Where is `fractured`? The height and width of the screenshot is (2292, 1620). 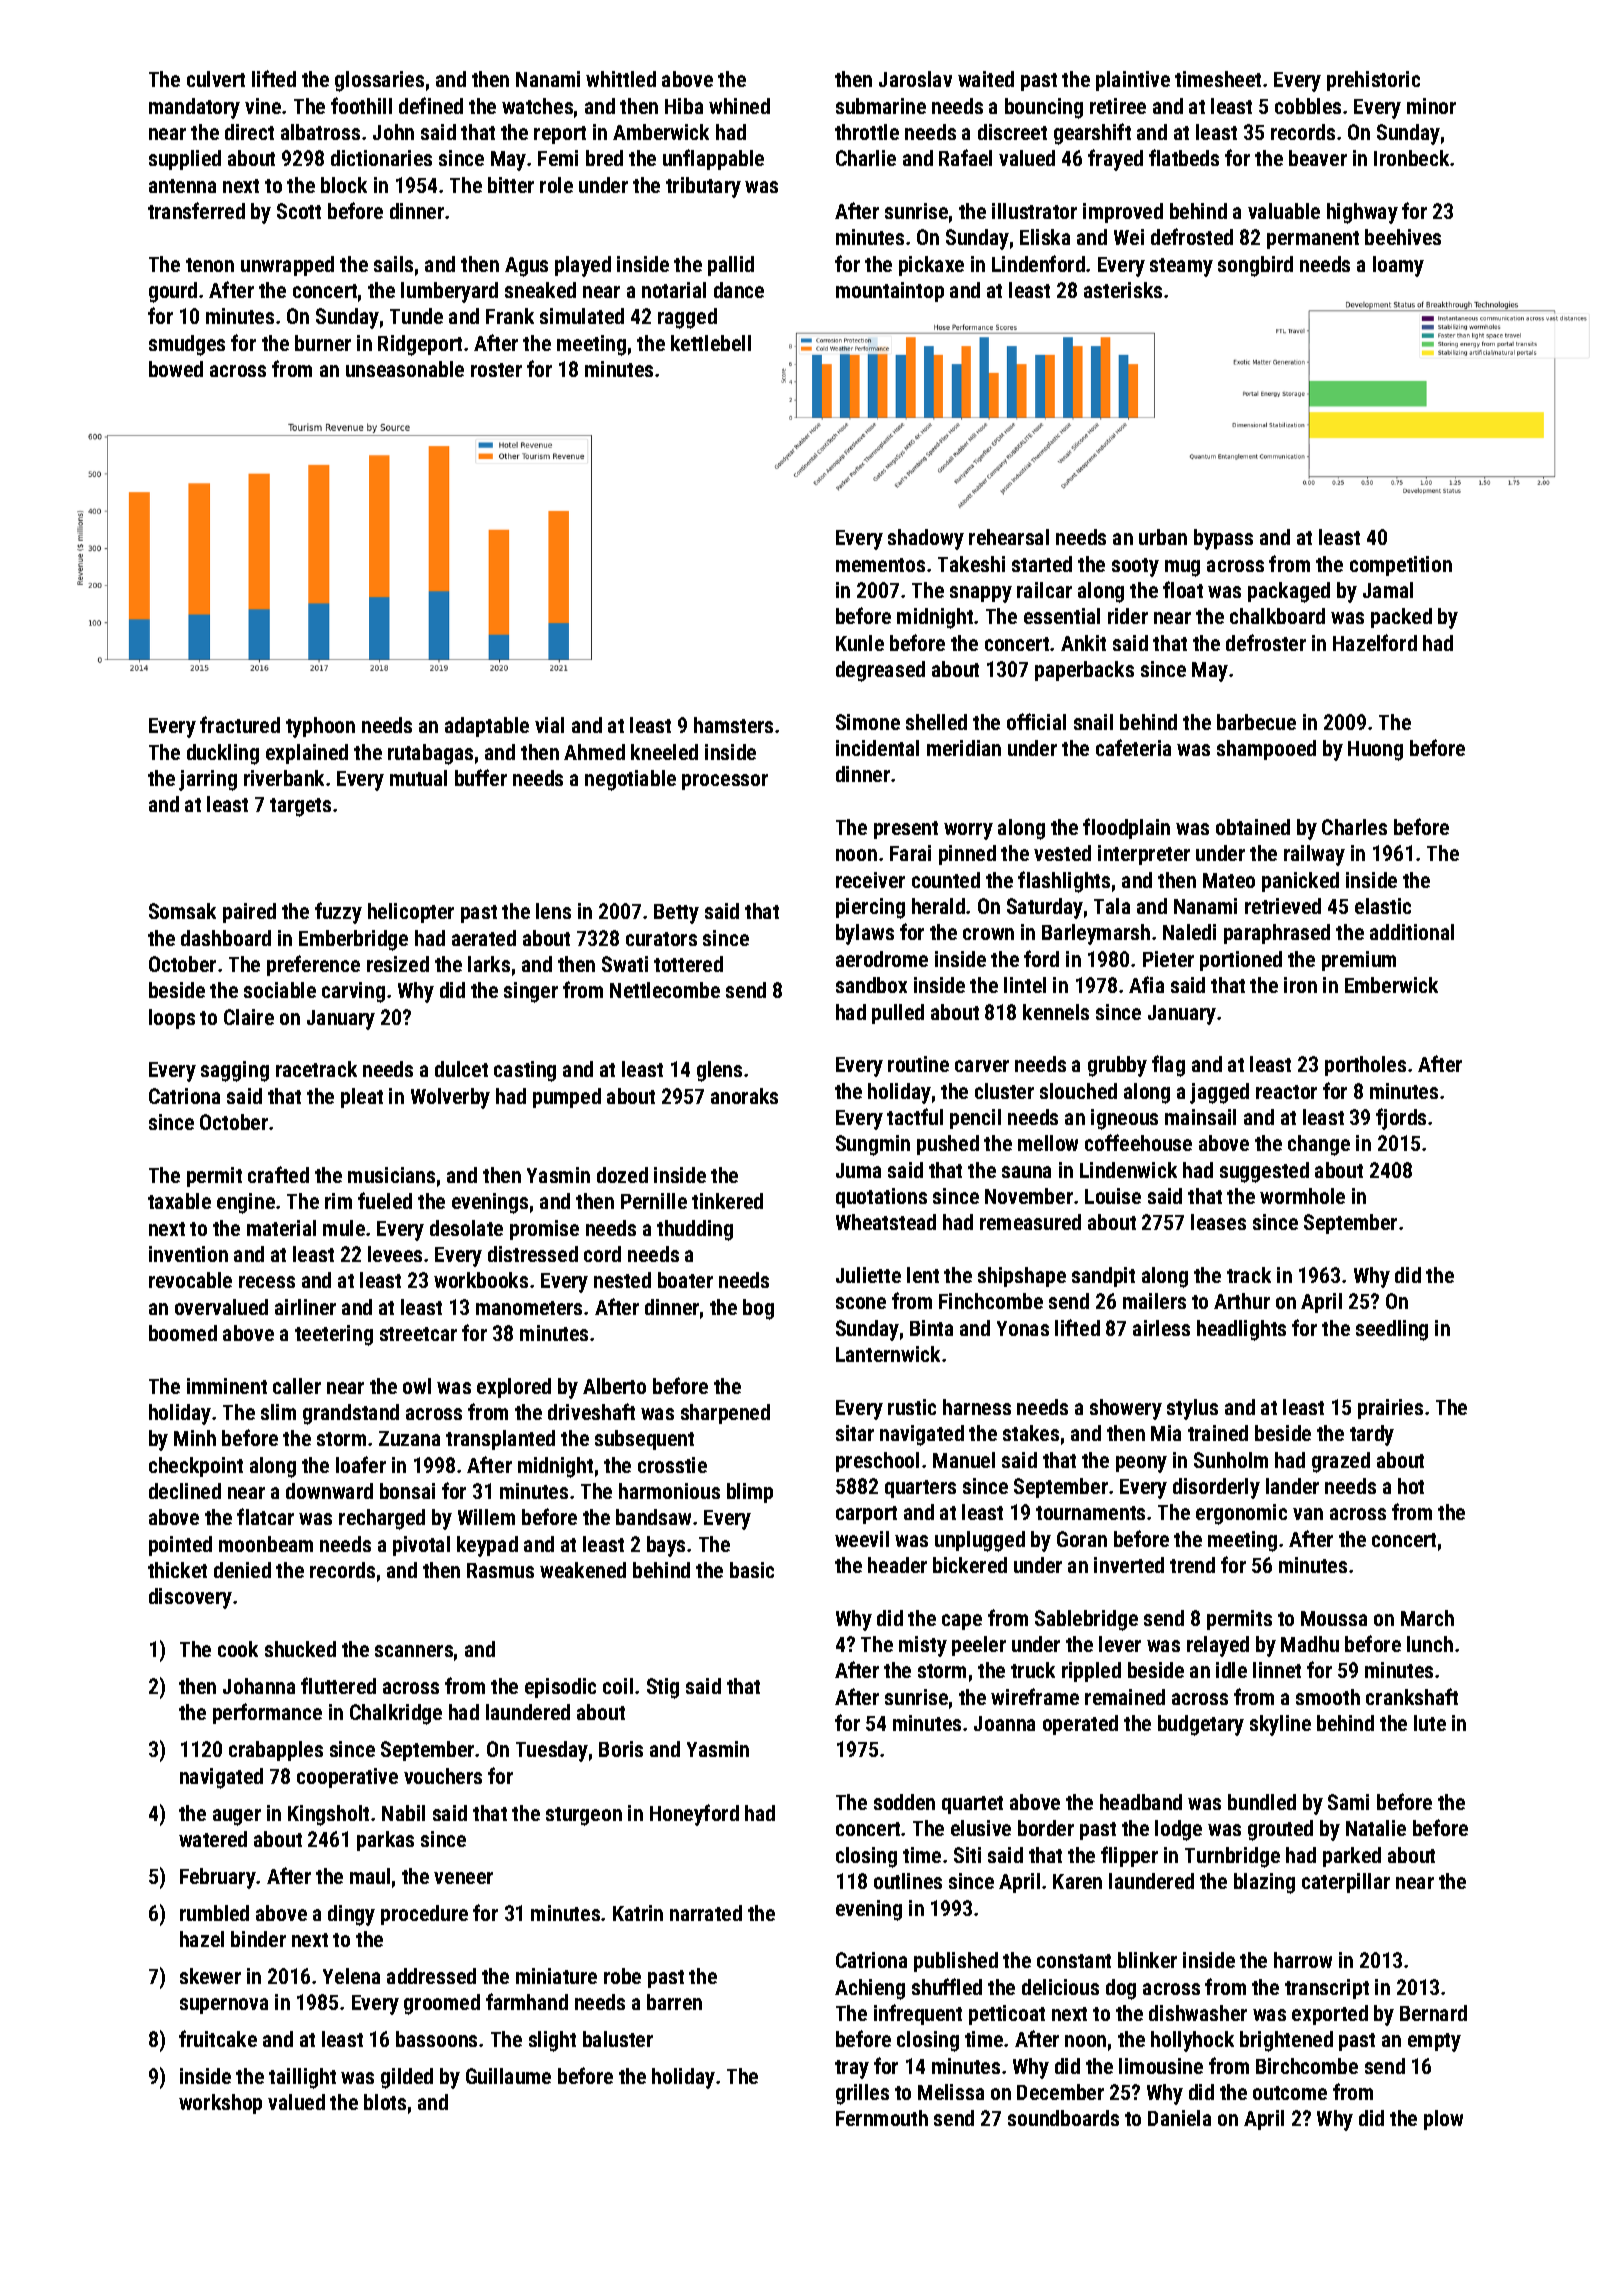 fractured is located at coordinates (240, 724).
